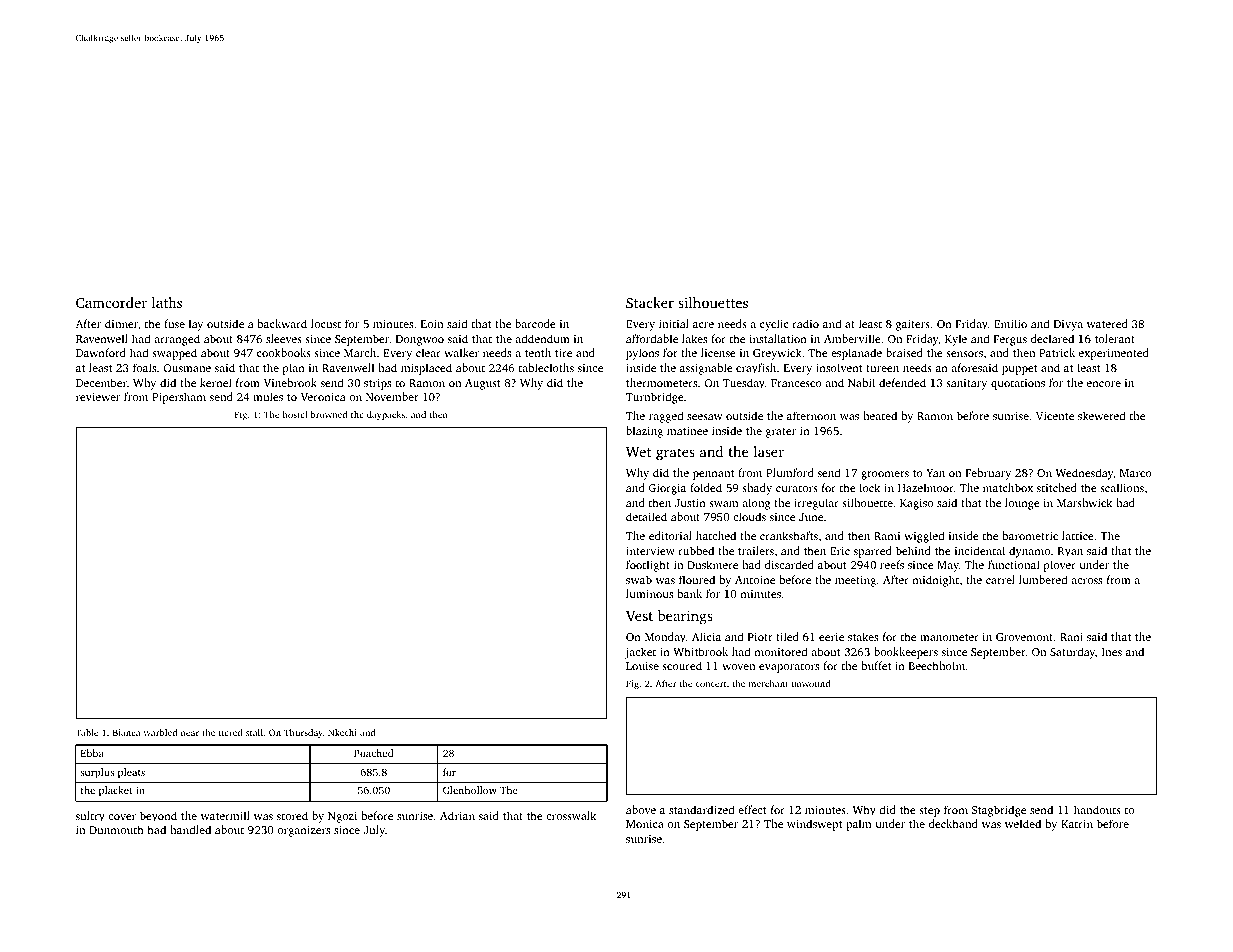 The height and width of the document is (952, 1233). I want to click on tire, so click(563, 353).
